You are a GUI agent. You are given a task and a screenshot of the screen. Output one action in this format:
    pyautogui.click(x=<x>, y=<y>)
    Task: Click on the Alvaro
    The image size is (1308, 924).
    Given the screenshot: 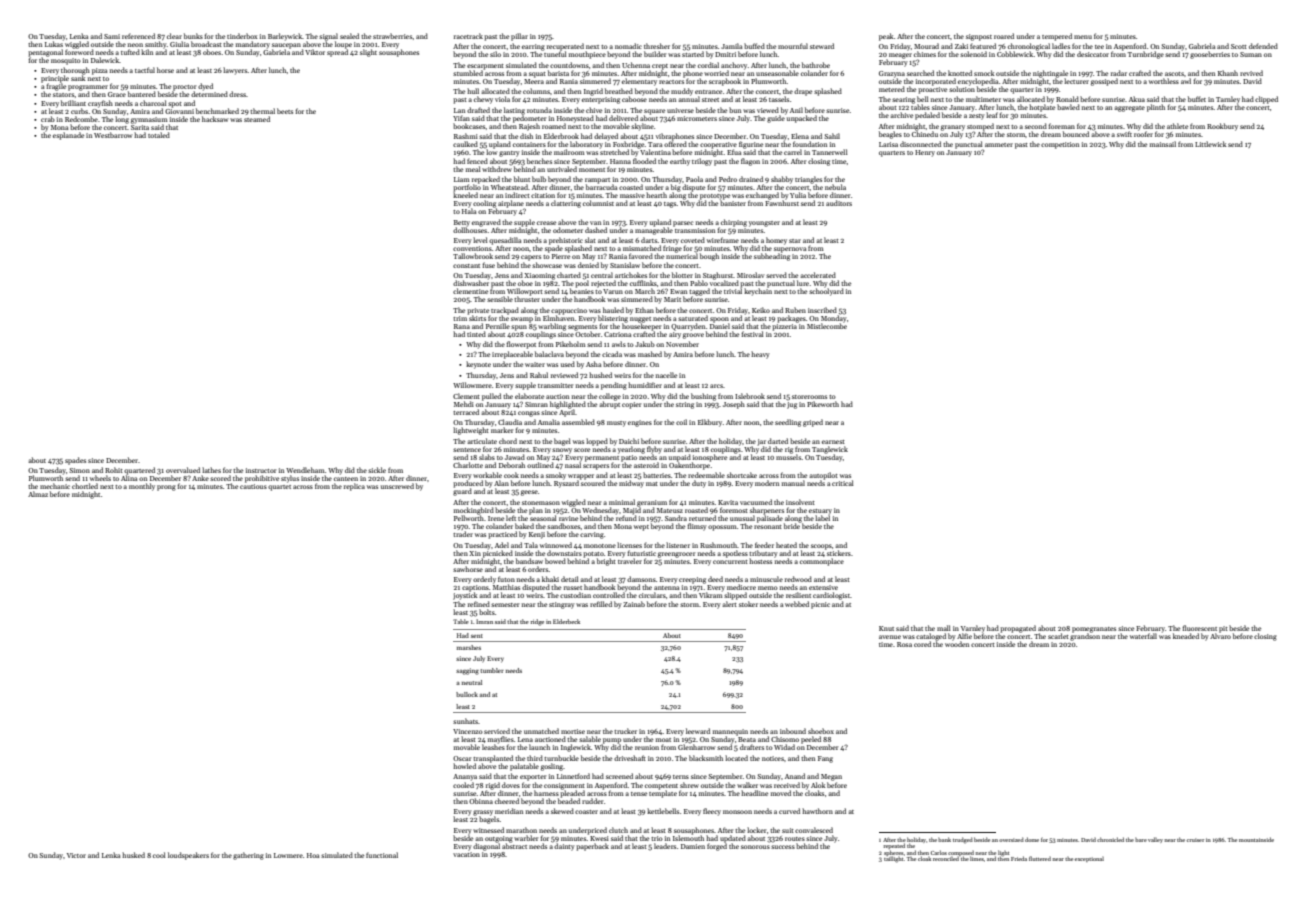 What is the action you would take?
    pyautogui.click(x=1220, y=636)
